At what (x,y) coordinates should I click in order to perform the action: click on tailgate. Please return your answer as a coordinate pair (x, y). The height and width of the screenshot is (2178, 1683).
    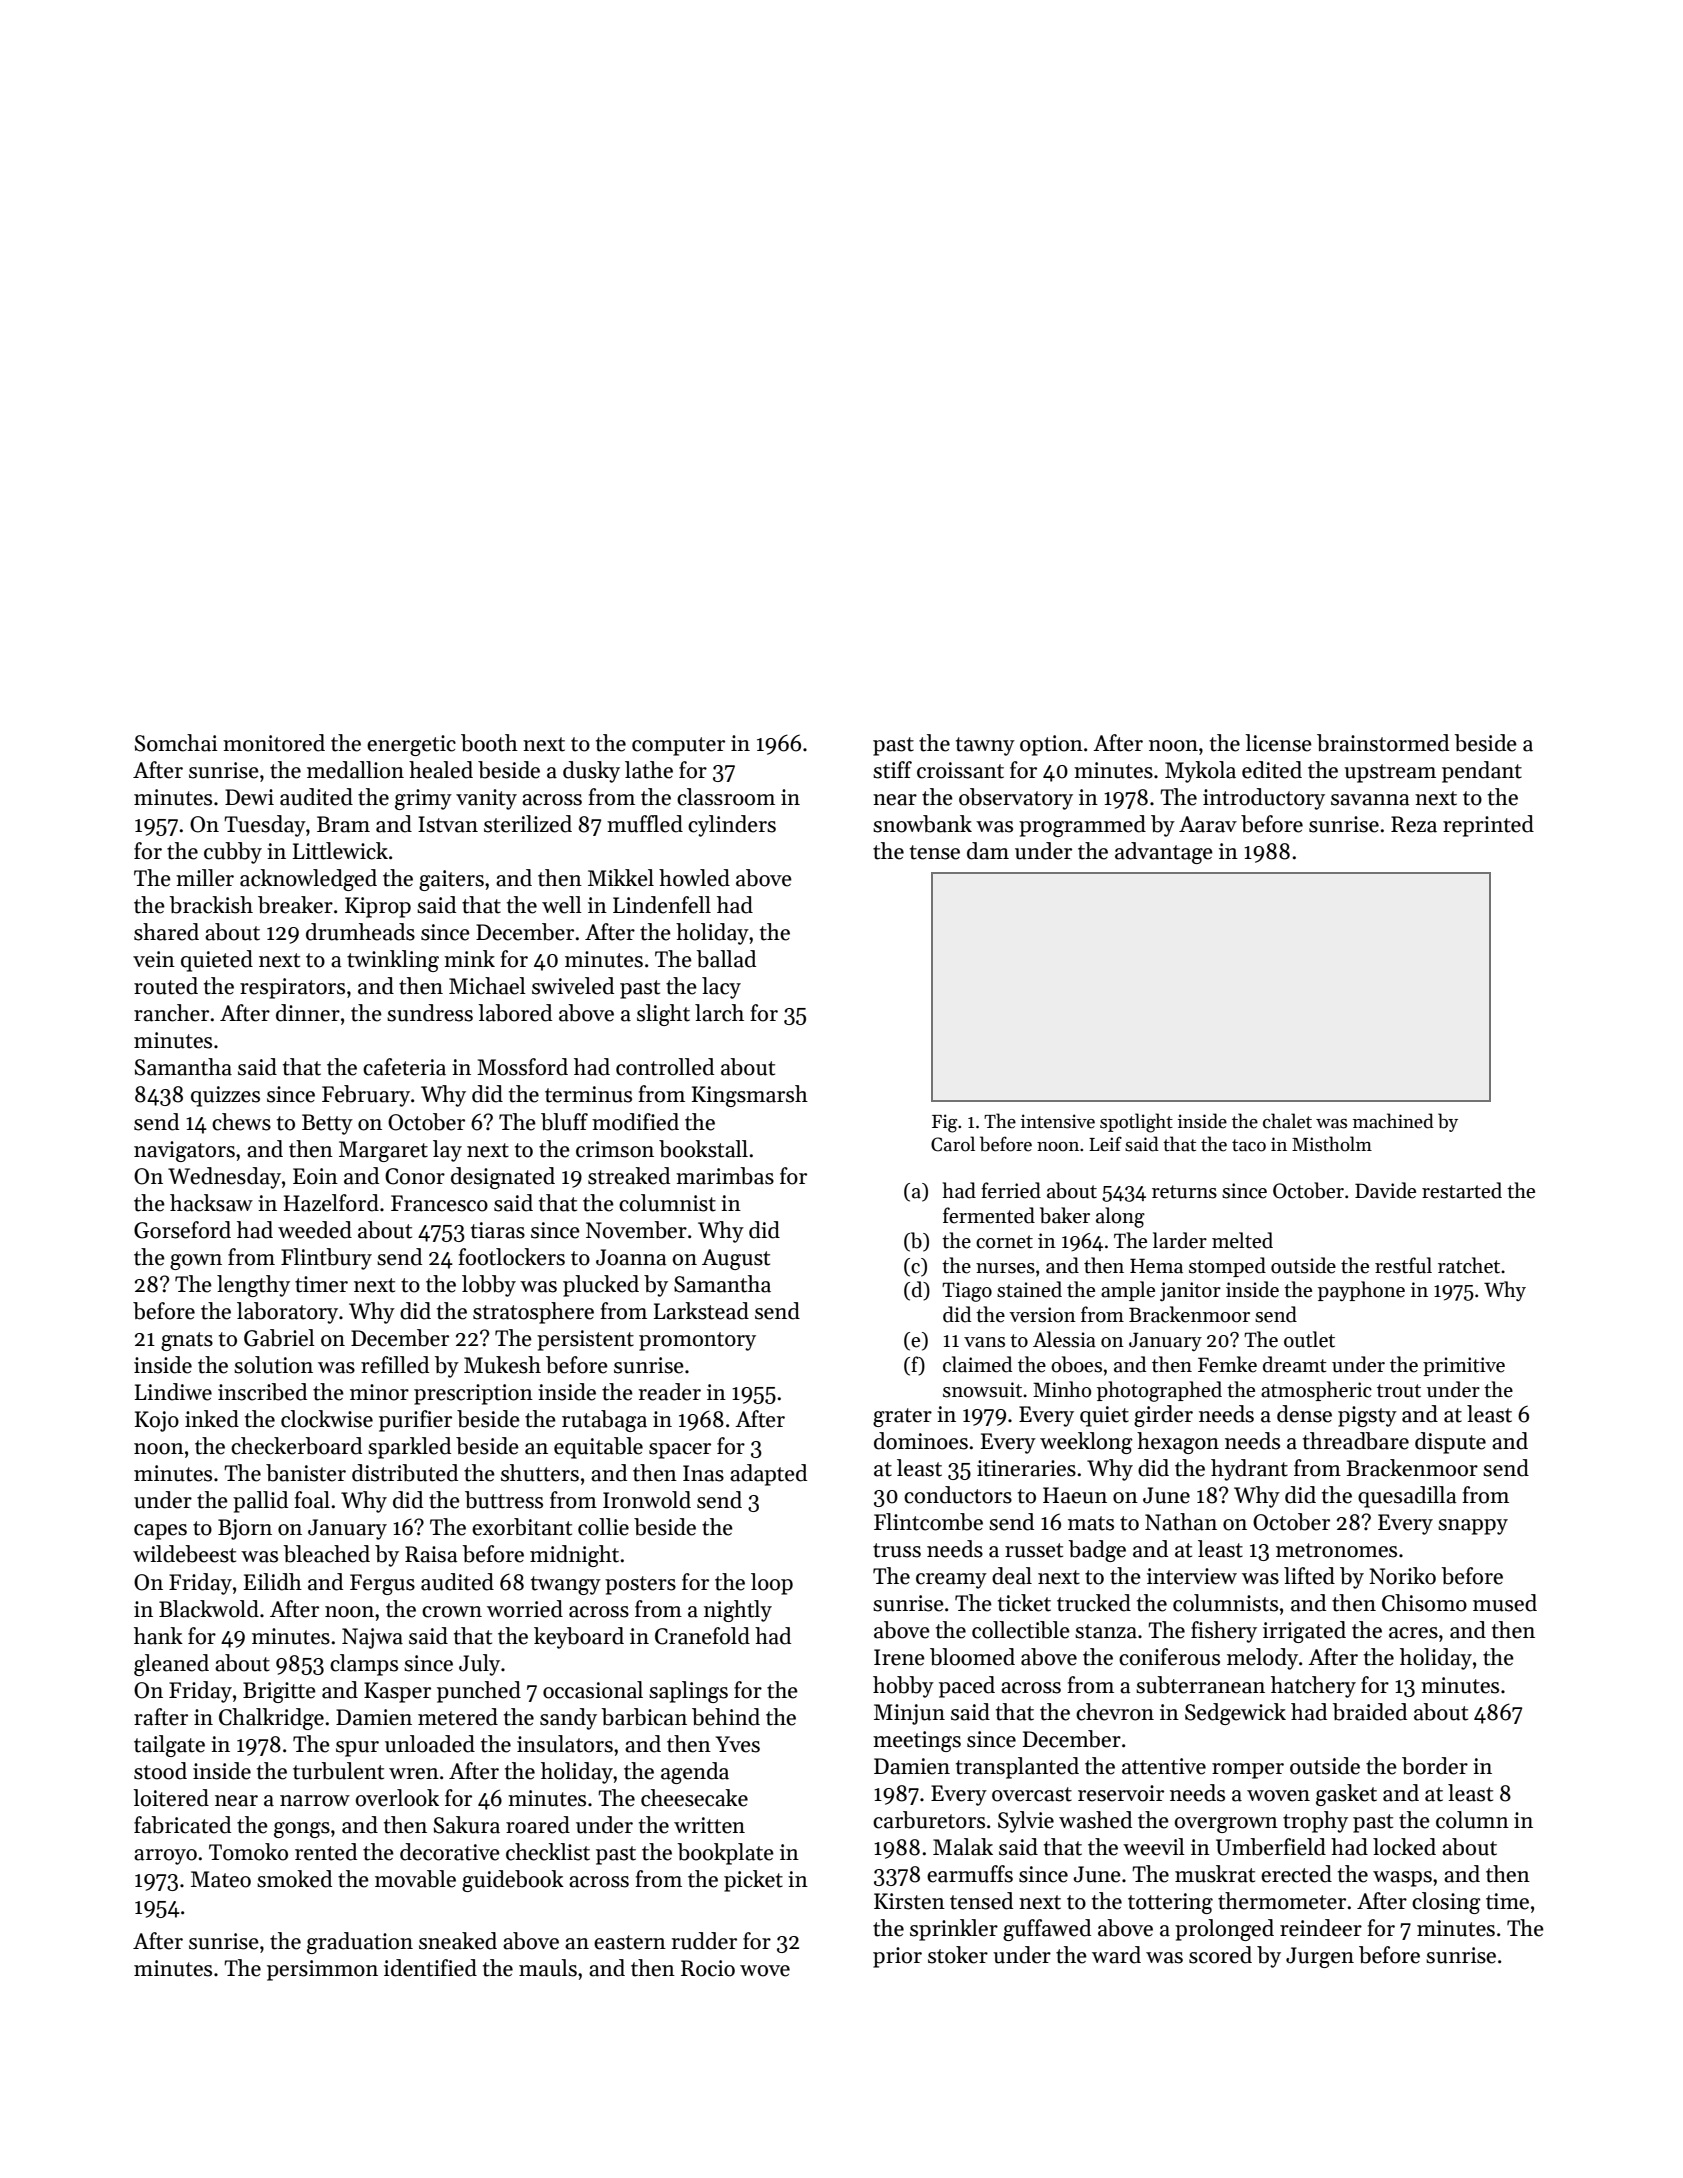
    Looking at the image, I should click on (169, 1746).
